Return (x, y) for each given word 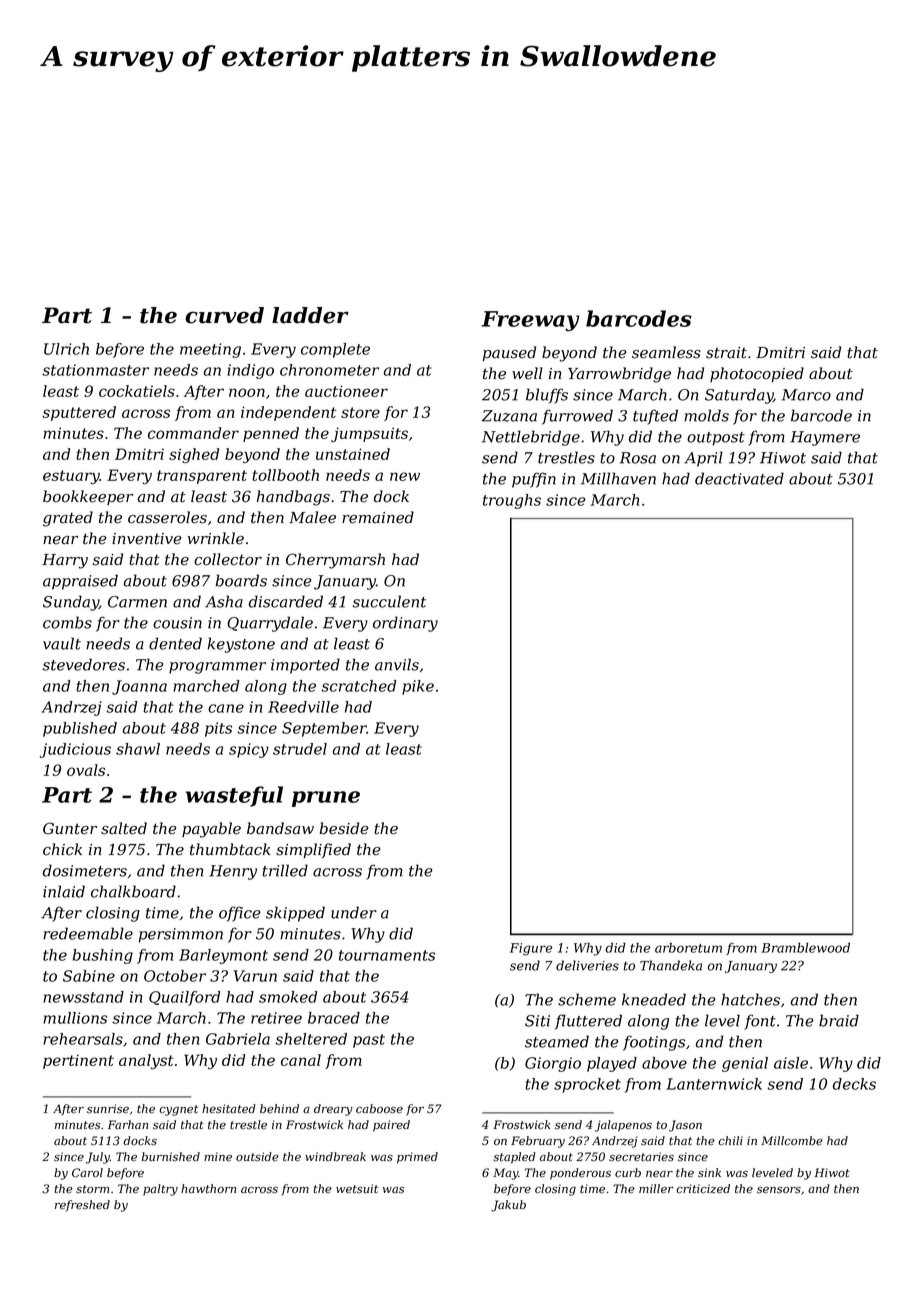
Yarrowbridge (619, 375)
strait (726, 353)
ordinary (405, 624)
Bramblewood (805, 947)
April (703, 459)
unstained (353, 454)
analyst (146, 1061)
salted (124, 828)
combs (67, 622)
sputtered (79, 413)
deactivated (739, 478)
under (354, 912)
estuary (71, 477)
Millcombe (792, 1140)
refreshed (82, 1206)
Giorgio (553, 1064)
